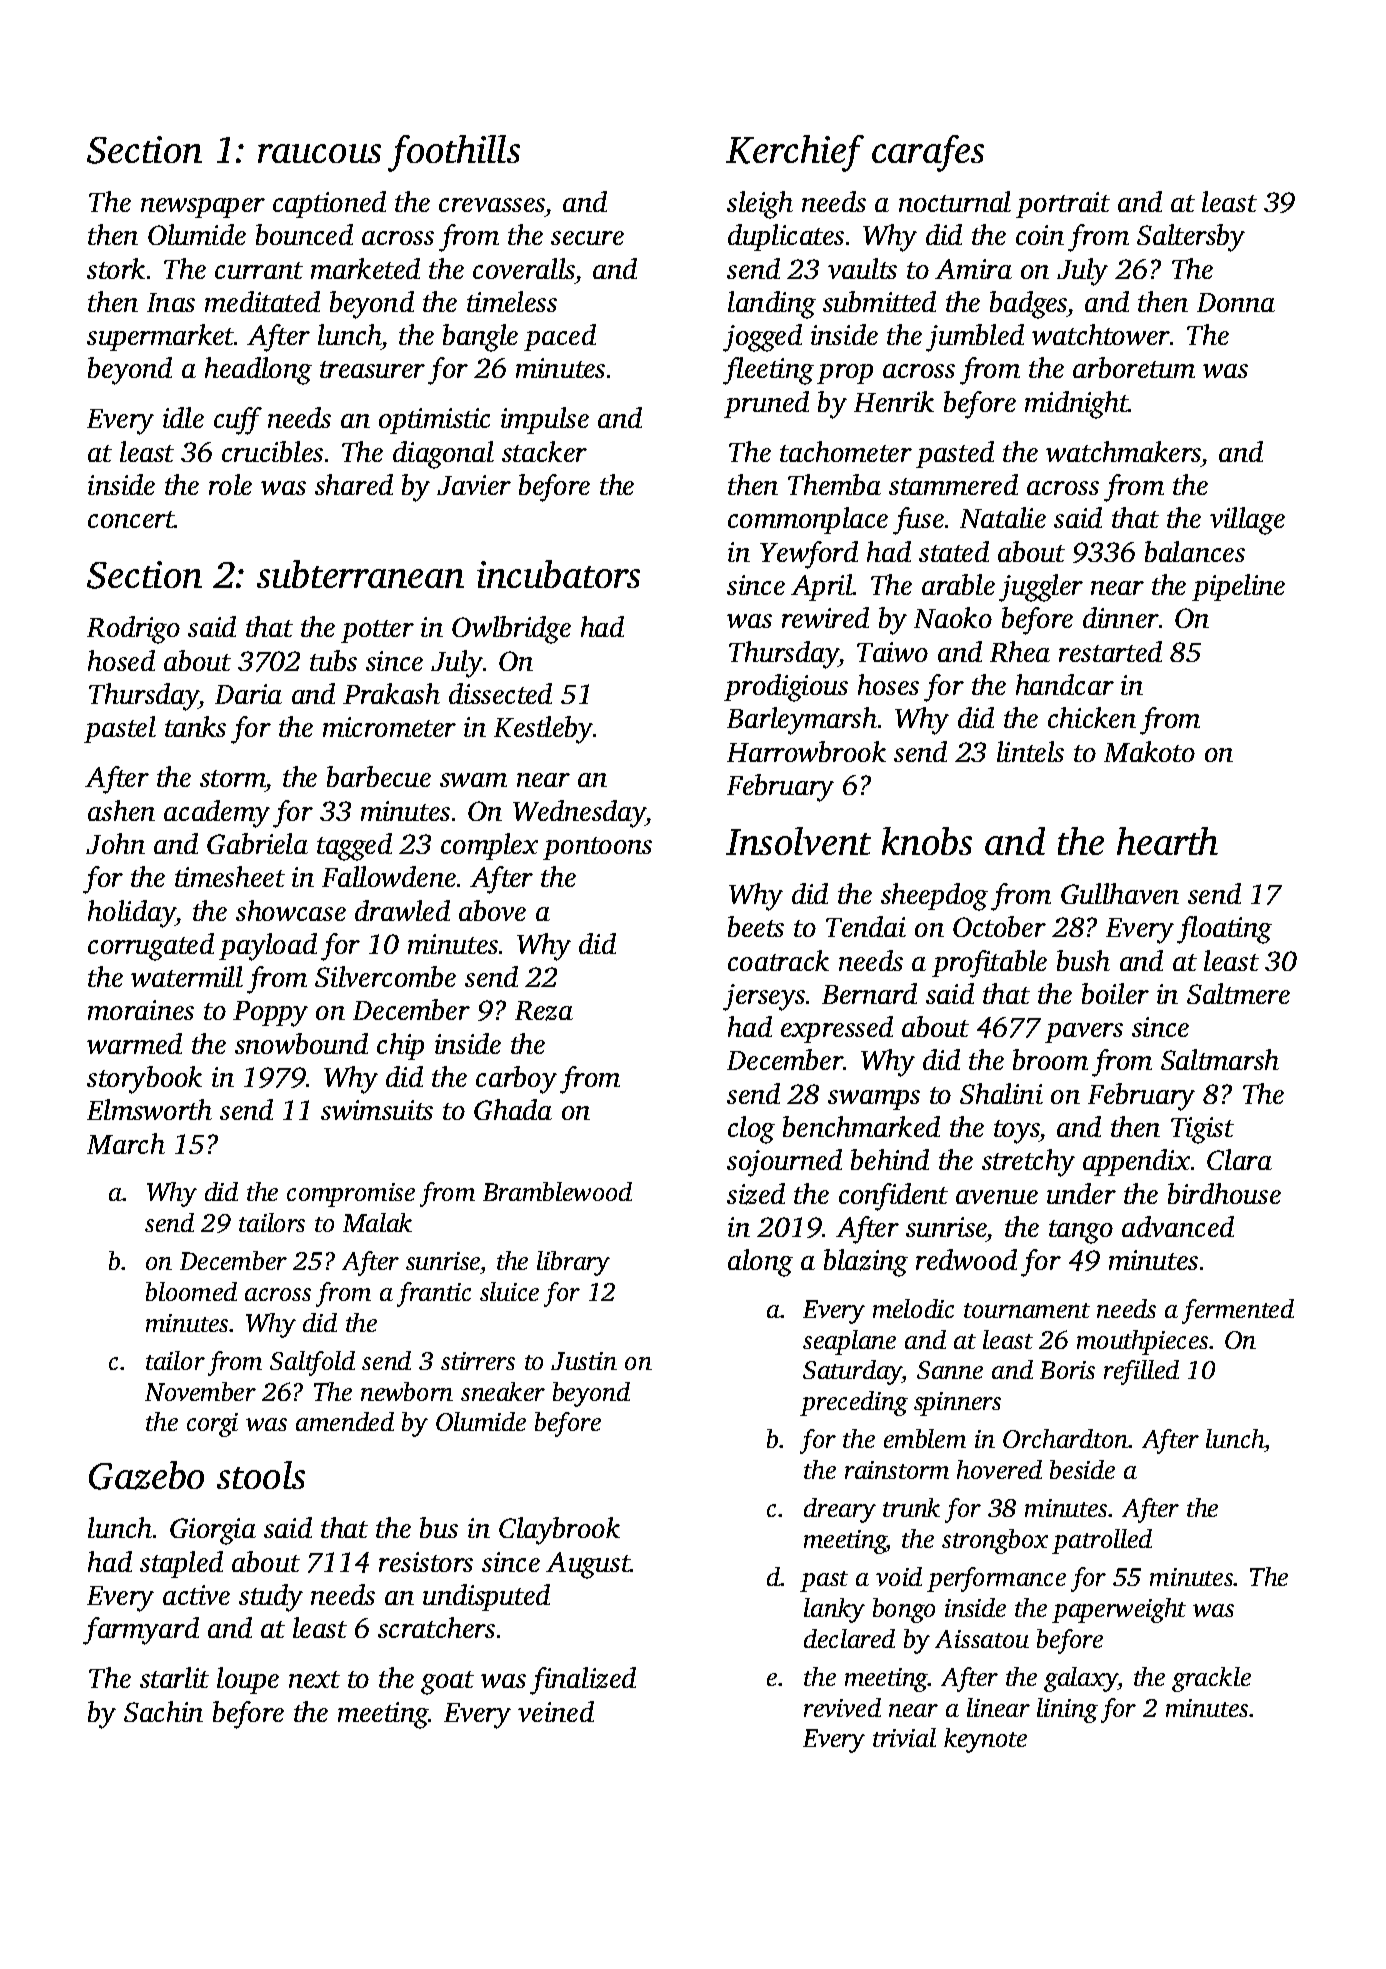 Image resolution: width=1386 pixels, height=1969 pixels. I want to click on role, so click(230, 484).
